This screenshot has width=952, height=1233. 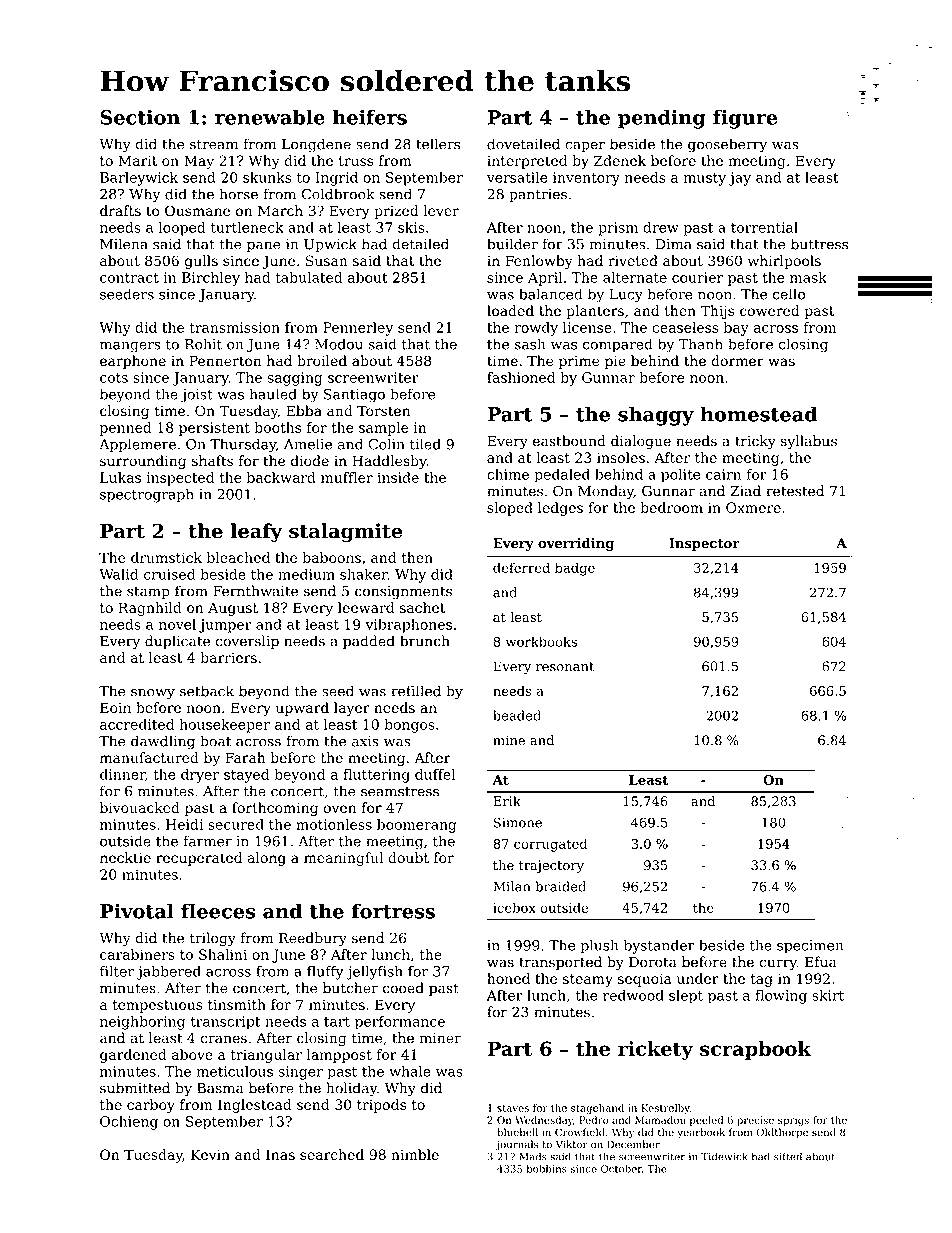 I want to click on medium, so click(x=306, y=574).
